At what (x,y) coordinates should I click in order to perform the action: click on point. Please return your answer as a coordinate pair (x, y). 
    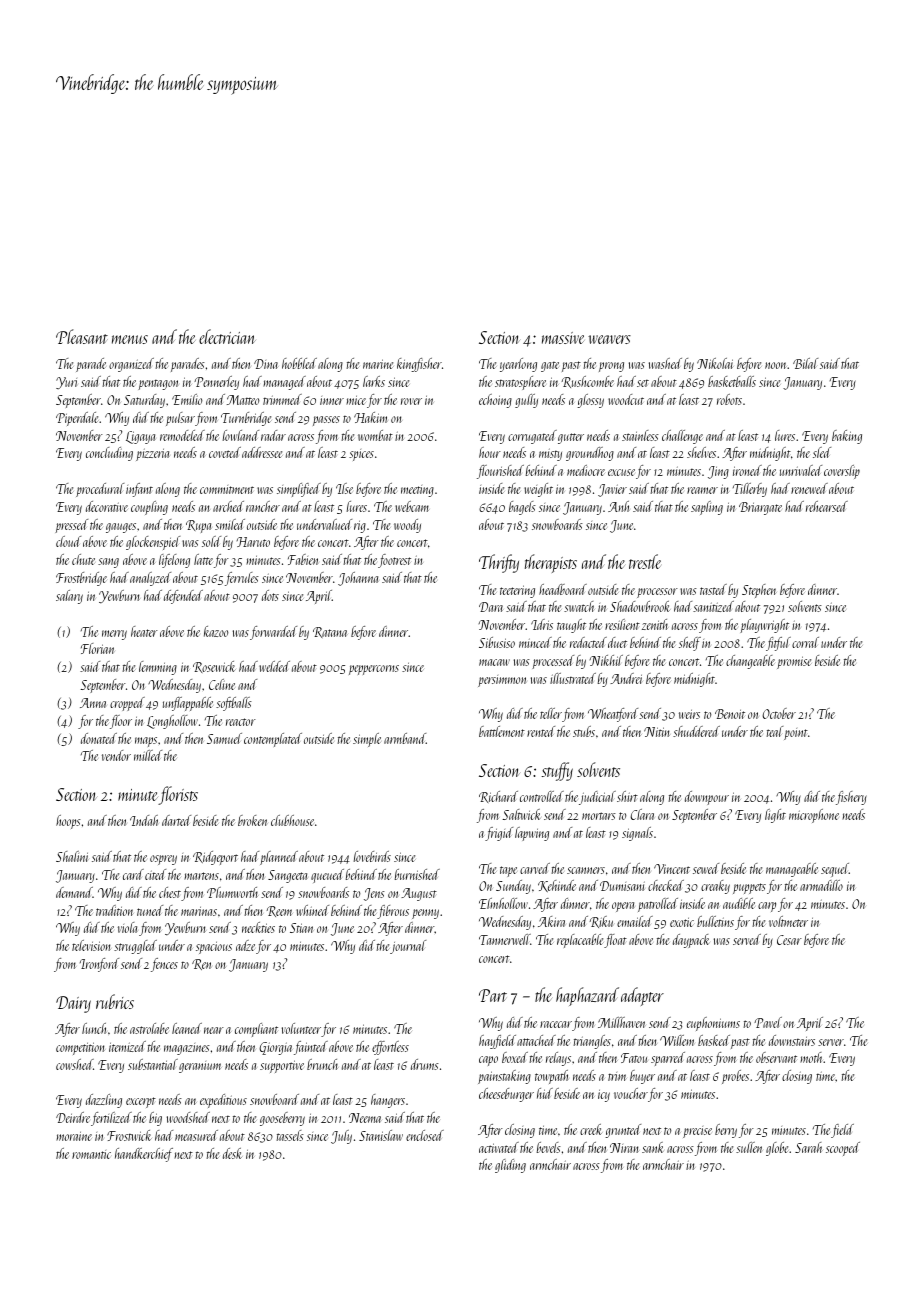
    Looking at the image, I should click on (796, 734).
